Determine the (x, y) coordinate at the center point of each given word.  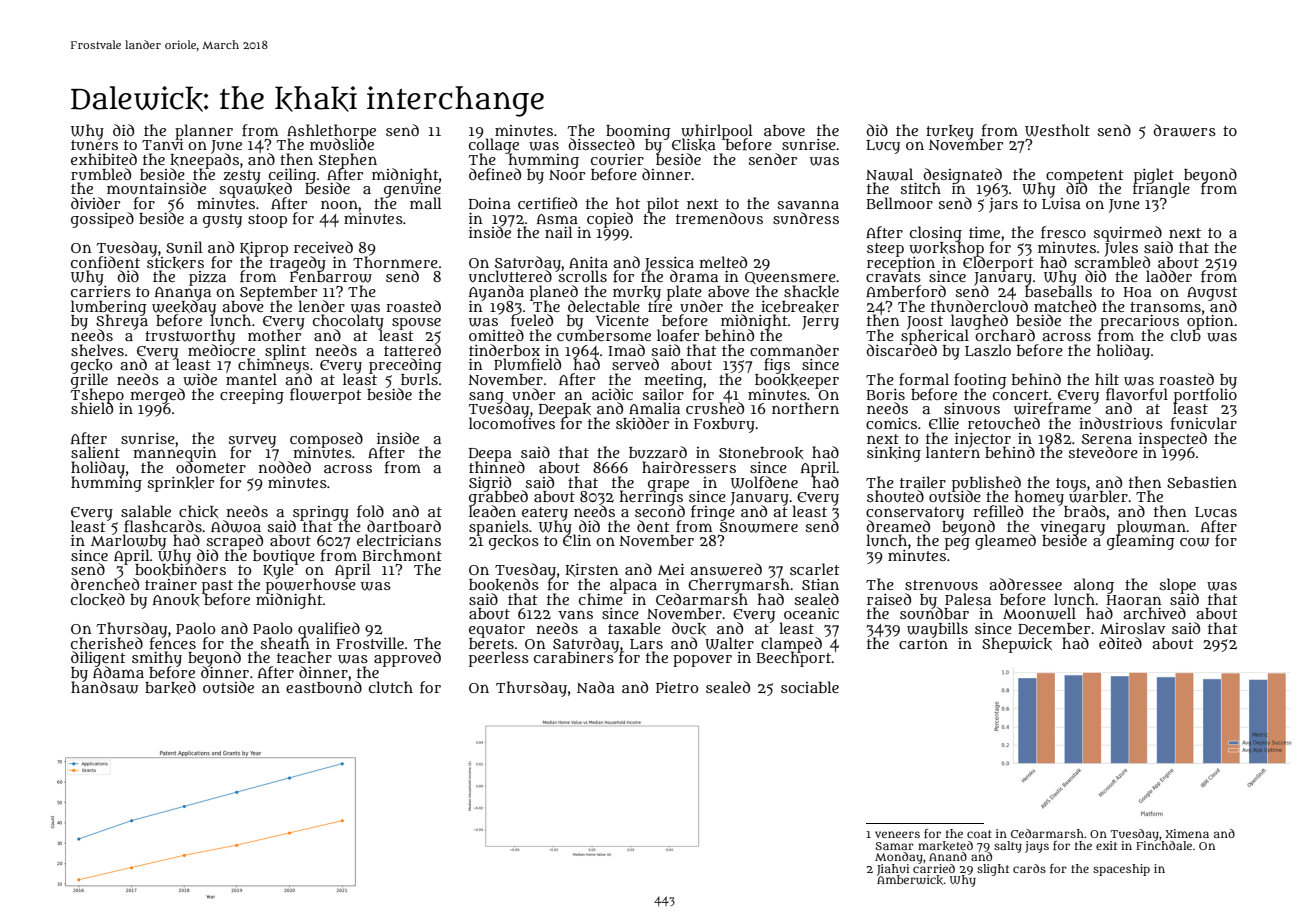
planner (204, 131)
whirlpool (717, 131)
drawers (1184, 130)
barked (170, 687)
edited (1120, 643)
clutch (391, 687)
